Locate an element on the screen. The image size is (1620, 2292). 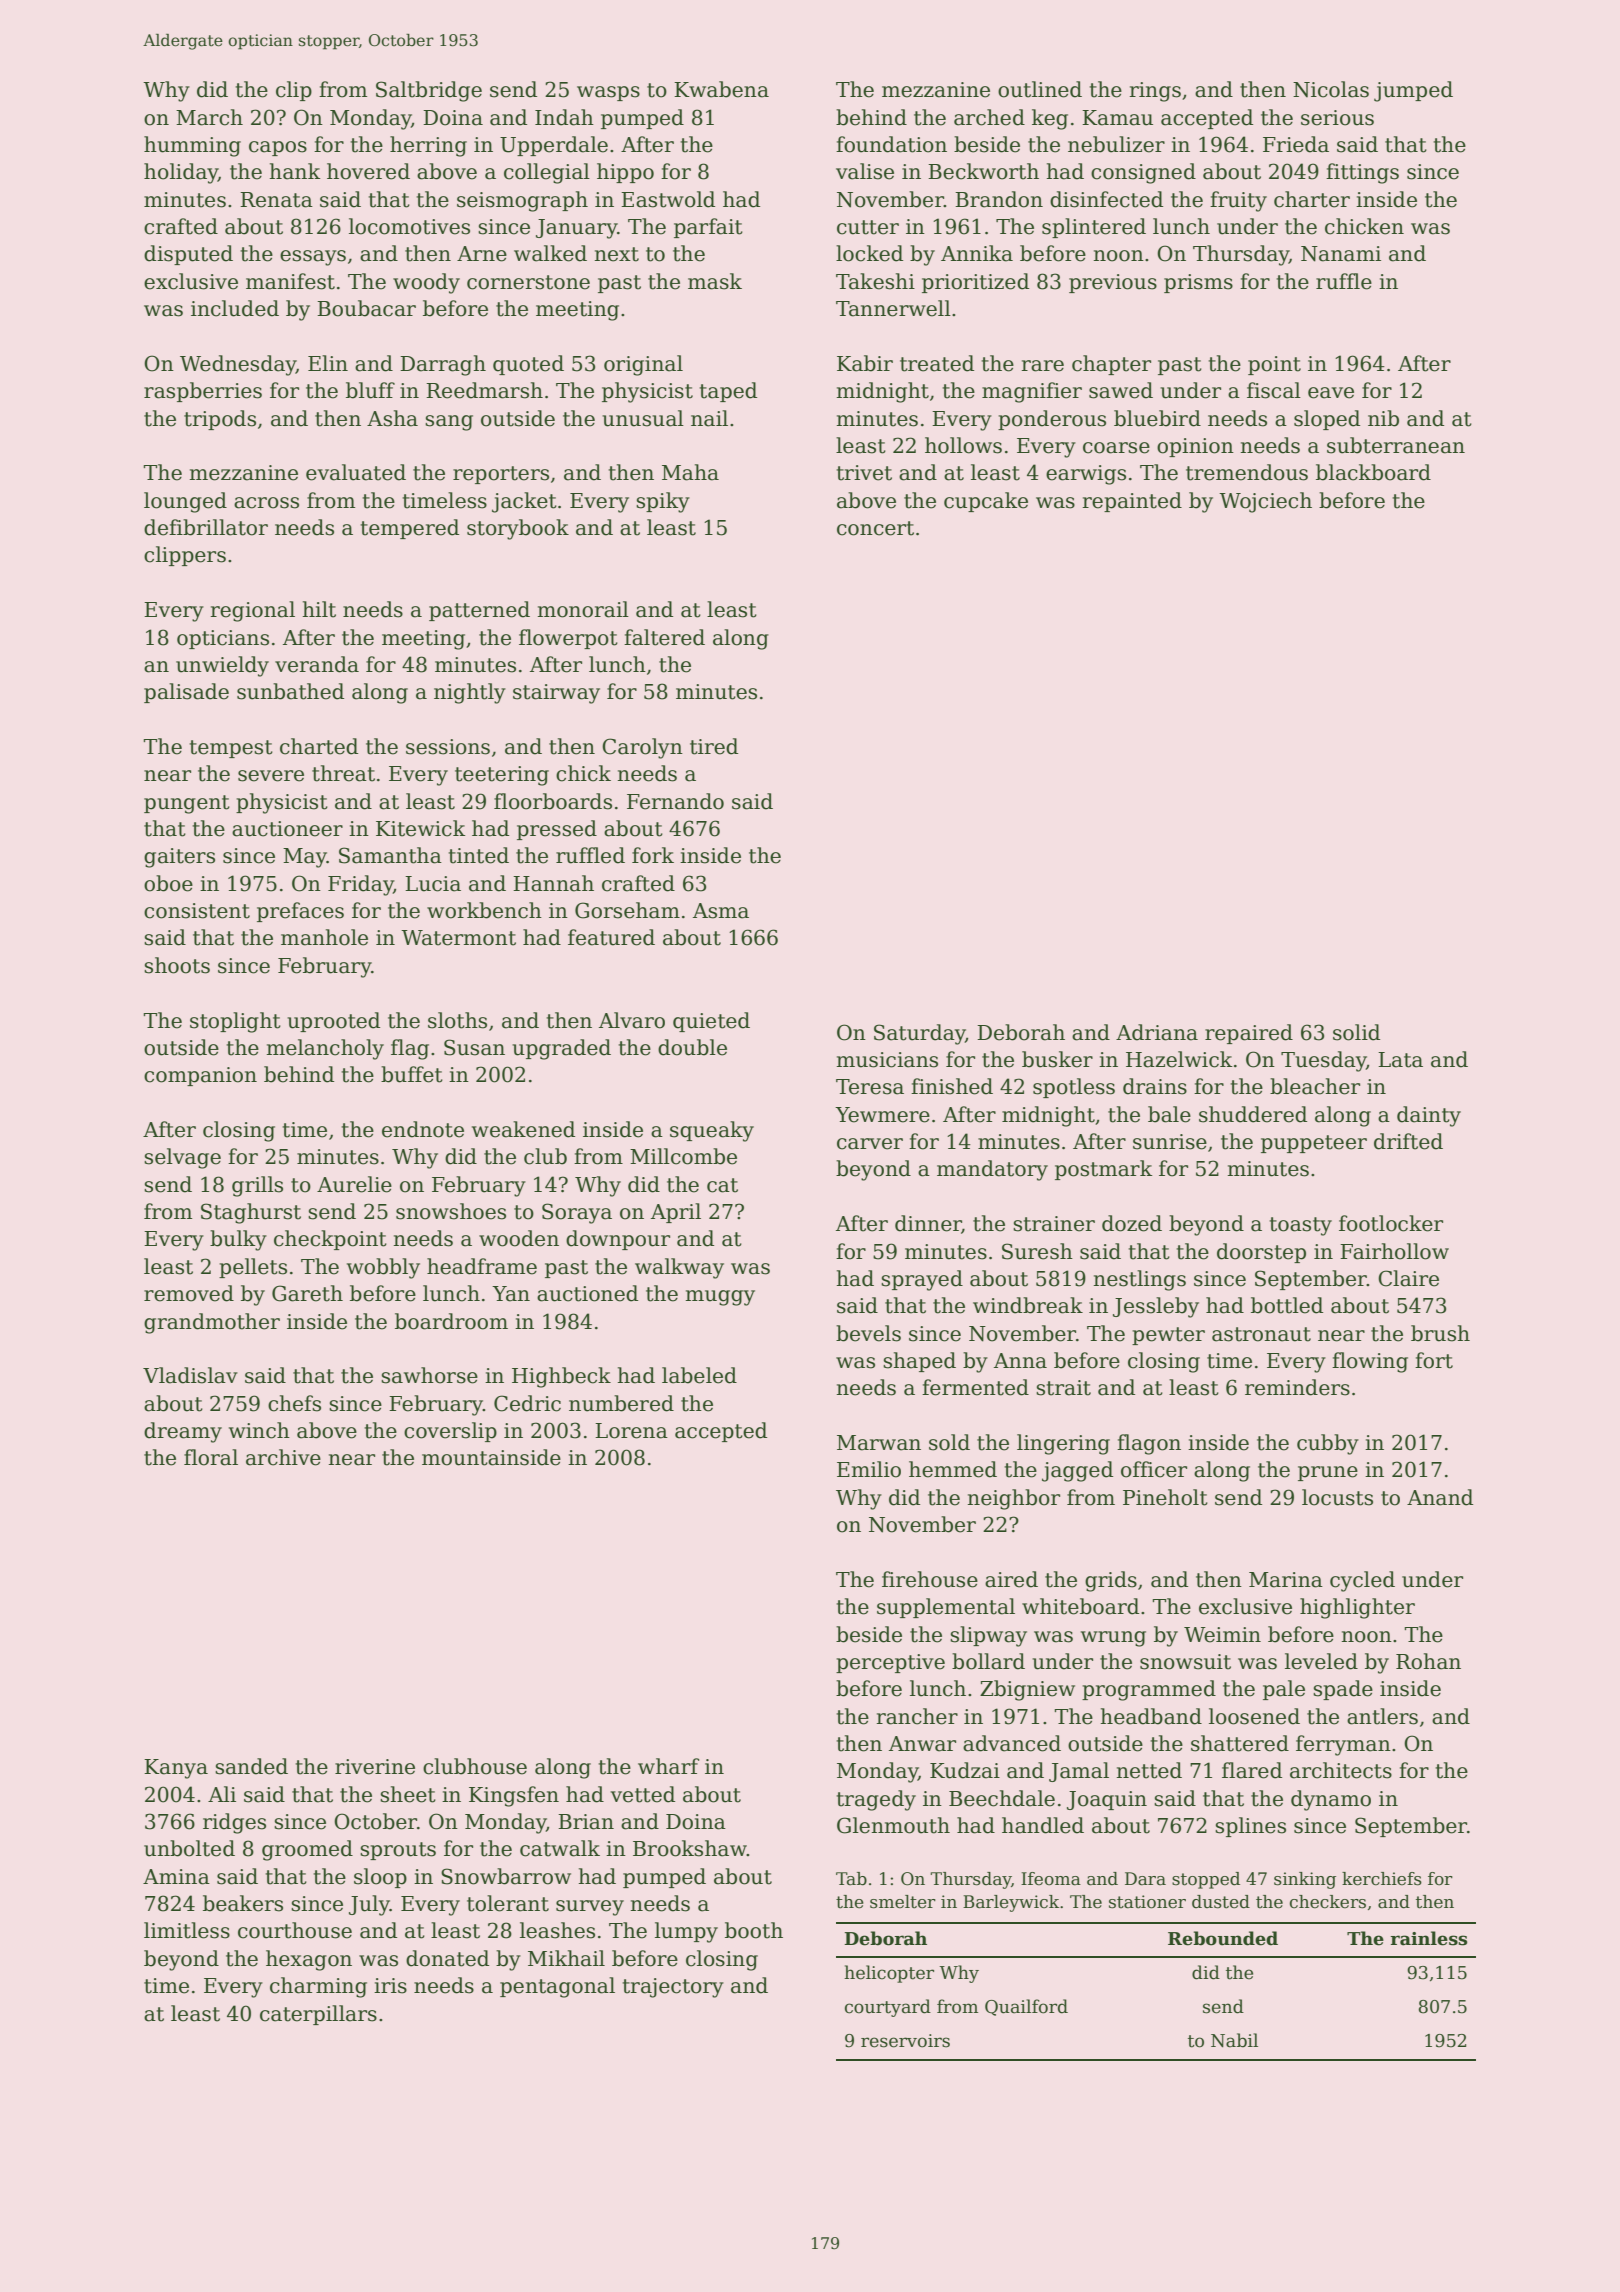
boardroom is located at coordinates (451, 1321).
